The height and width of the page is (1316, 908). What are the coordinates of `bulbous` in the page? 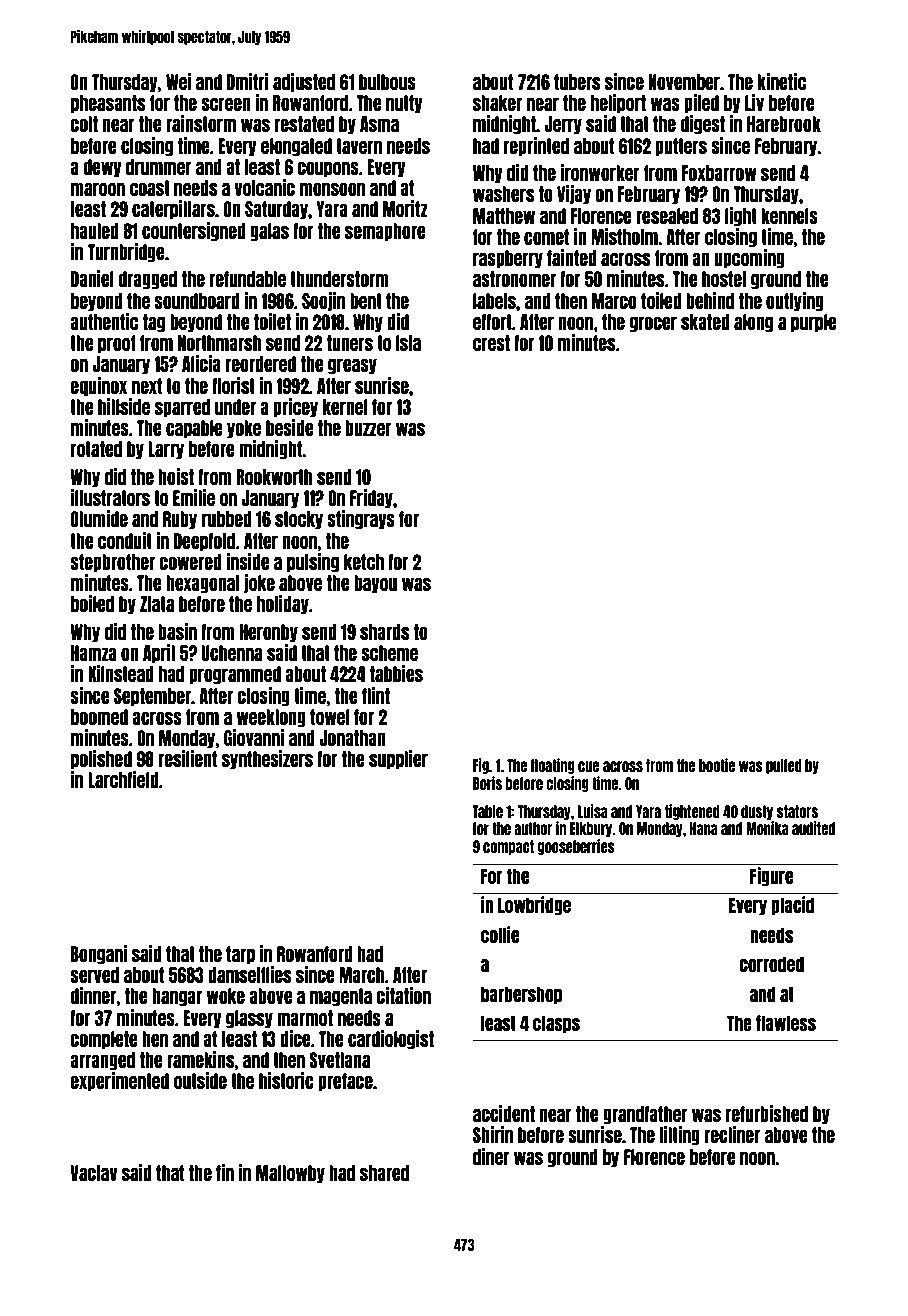 It's located at (387, 82).
